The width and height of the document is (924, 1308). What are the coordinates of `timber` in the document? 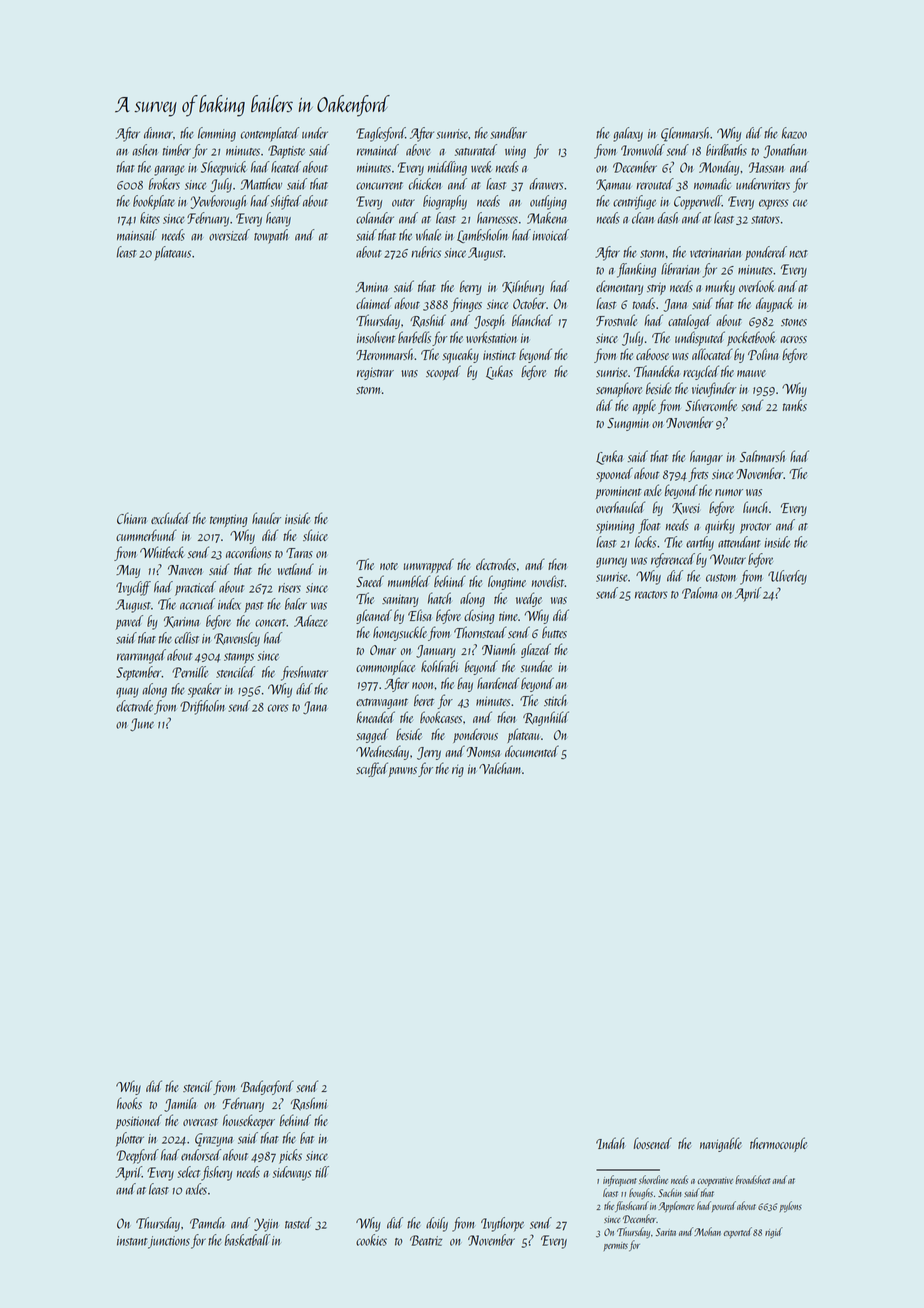 It's located at (177, 150).
